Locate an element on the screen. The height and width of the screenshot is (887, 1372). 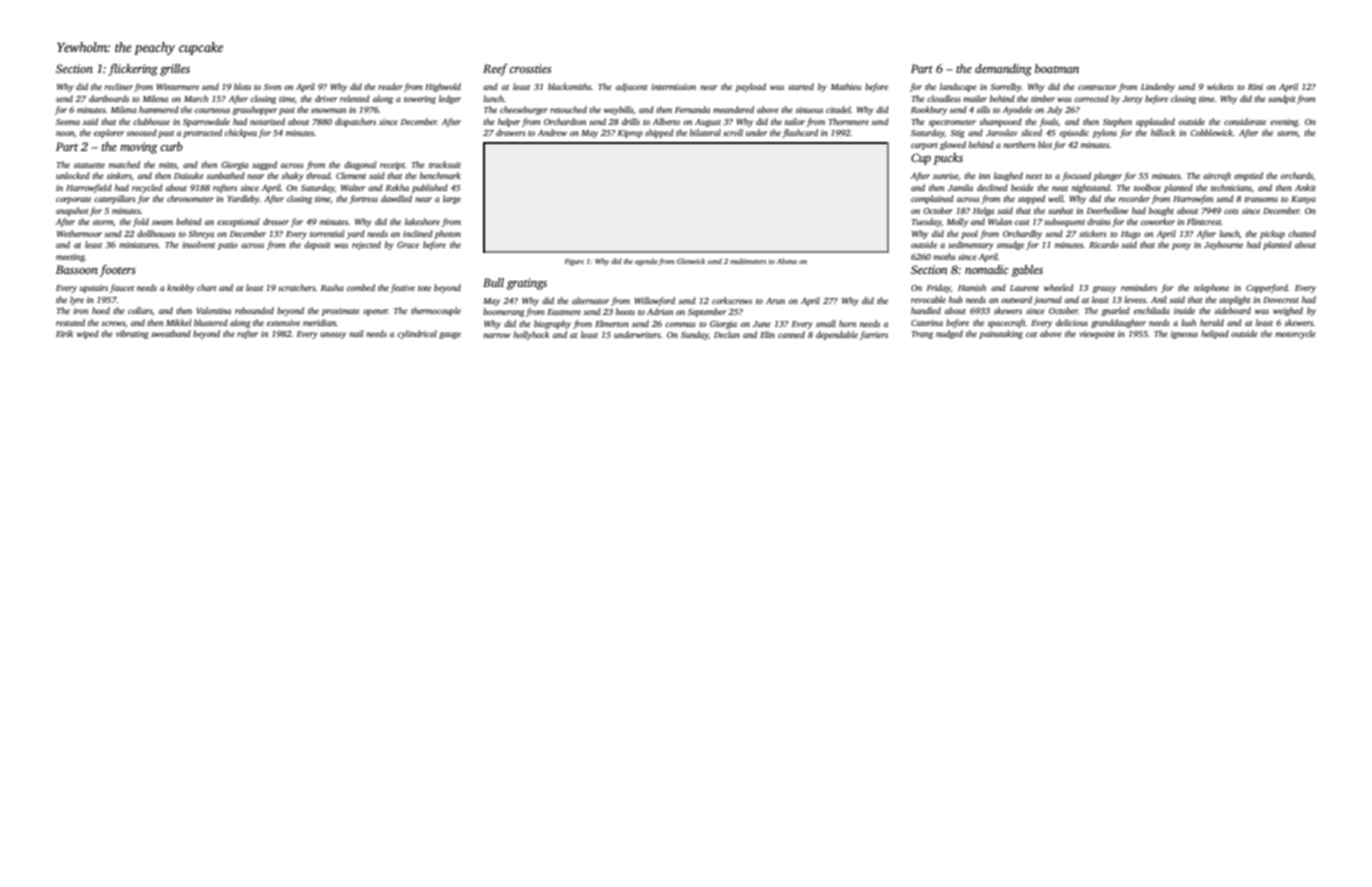
Andrew is located at coordinates (552, 132).
